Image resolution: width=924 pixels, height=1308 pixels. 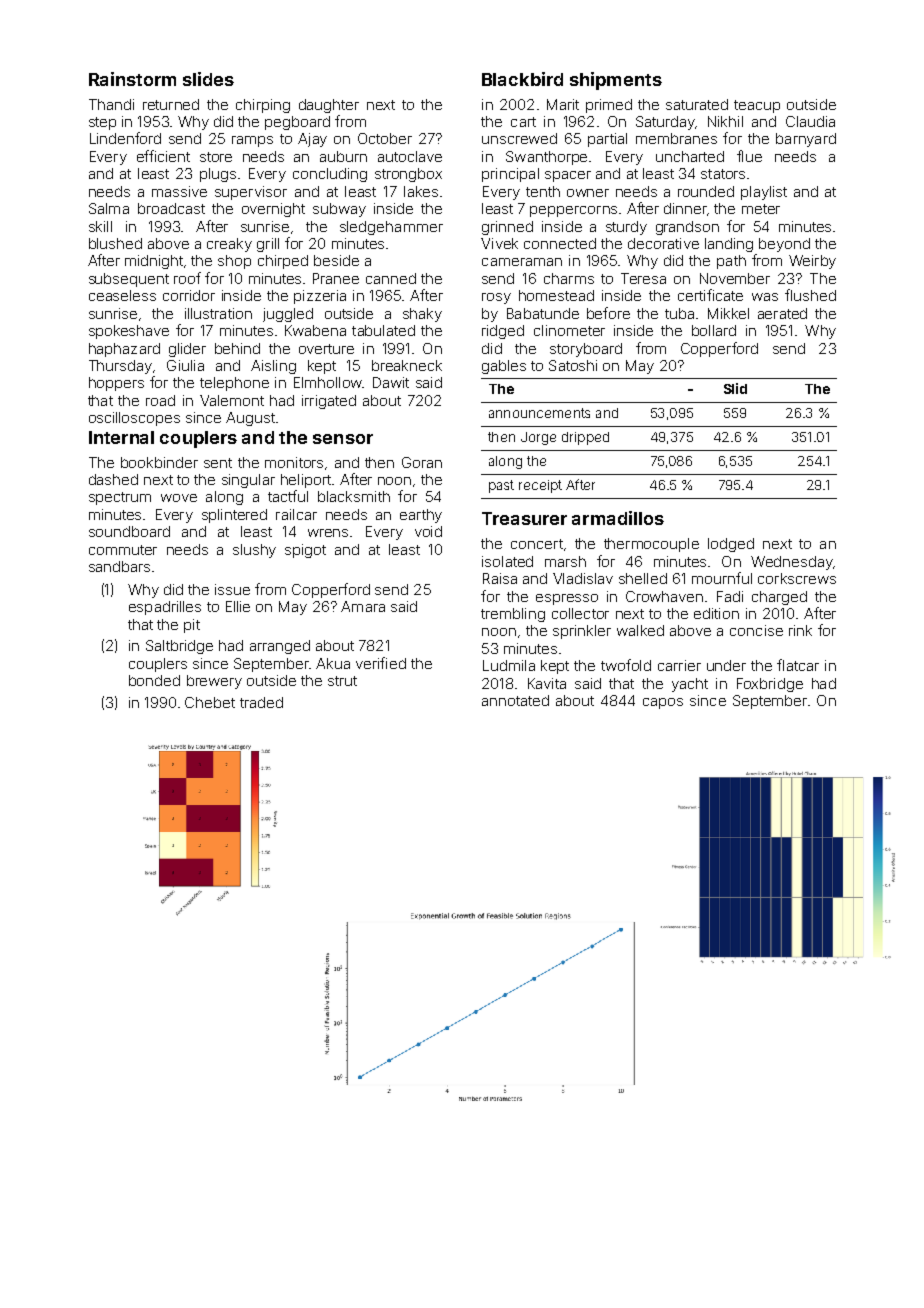 I want to click on daughter, so click(x=329, y=106).
